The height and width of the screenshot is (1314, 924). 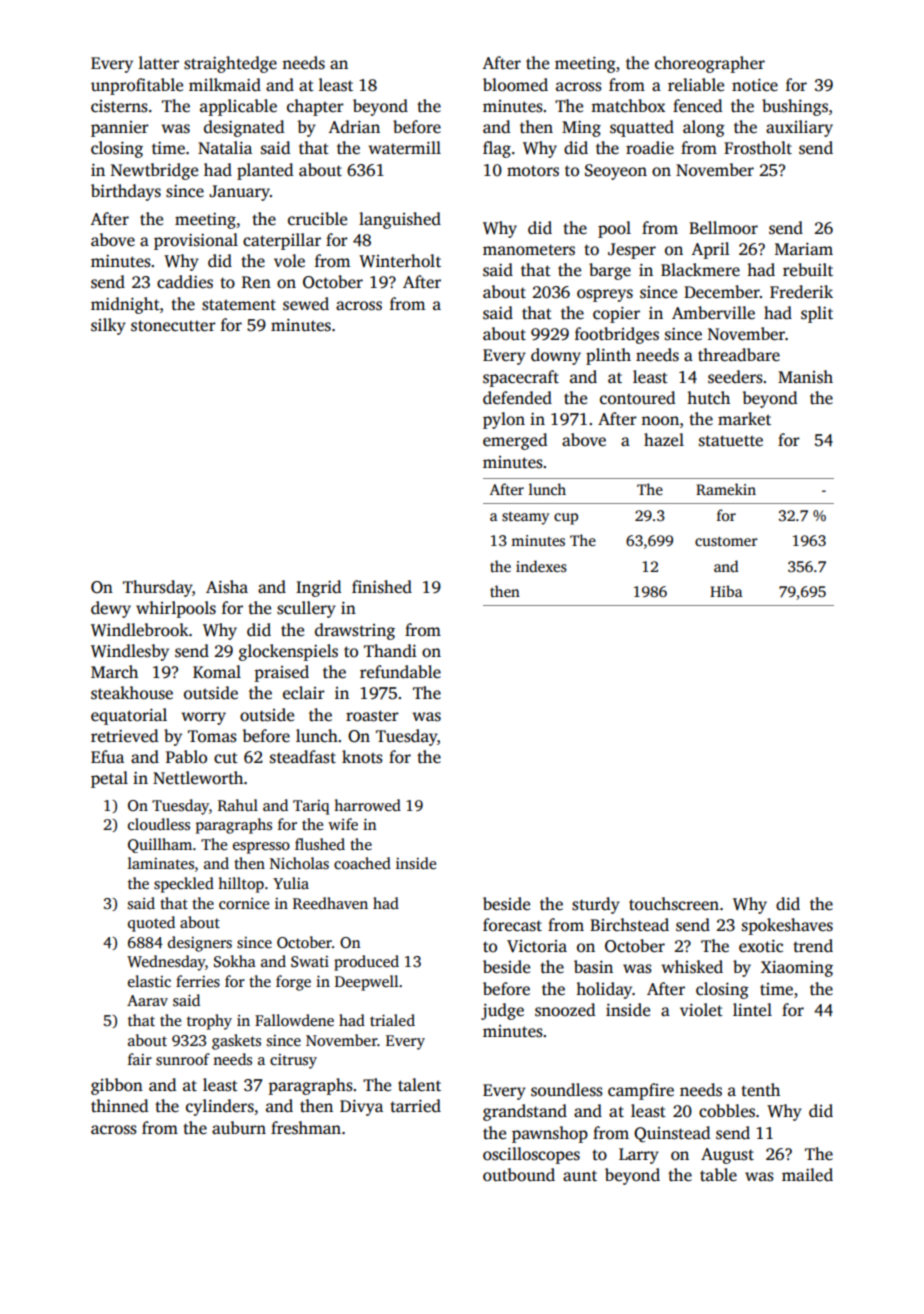 I want to click on fenced, so click(x=697, y=106).
